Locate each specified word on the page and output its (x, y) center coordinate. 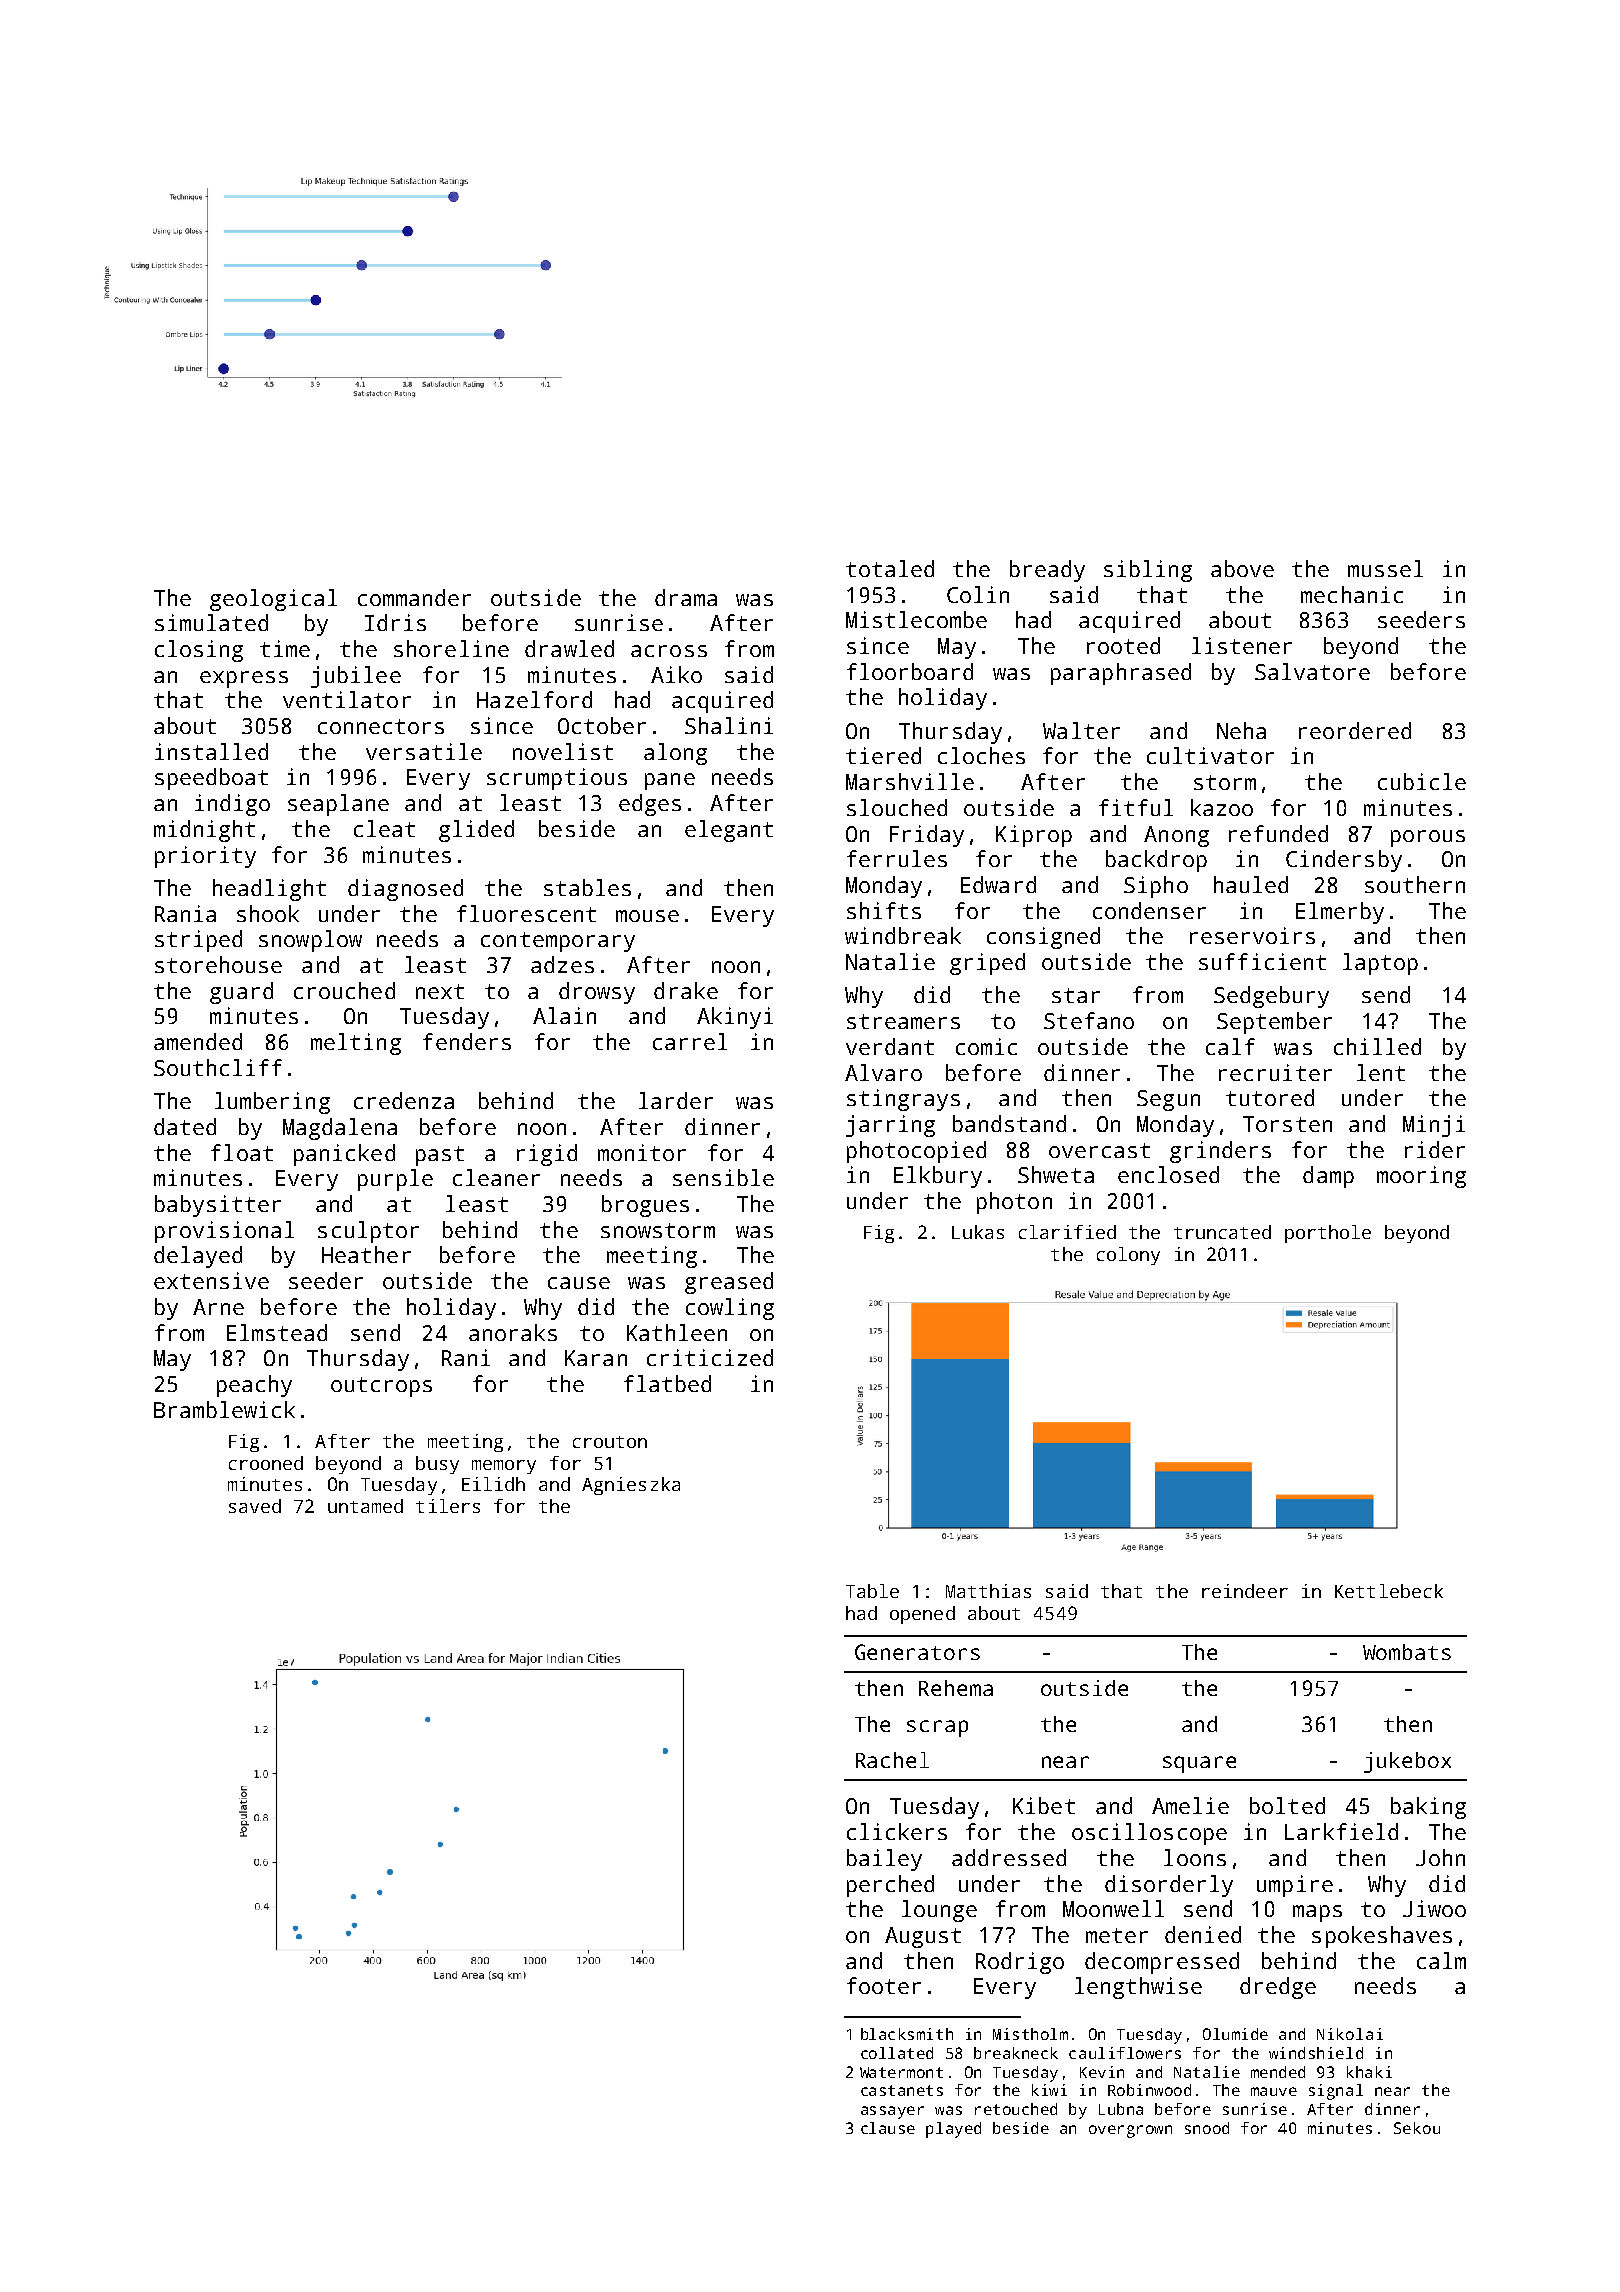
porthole (1328, 1234)
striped (198, 941)
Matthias (988, 1591)
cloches (981, 755)
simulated (211, 622)
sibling (1148, 571)
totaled (890, 568)
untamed (365, 1506)
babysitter (218, 1206)
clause (888, 2128)
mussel (1385, 568)
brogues (645, 1206)
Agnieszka (631, 1486)
